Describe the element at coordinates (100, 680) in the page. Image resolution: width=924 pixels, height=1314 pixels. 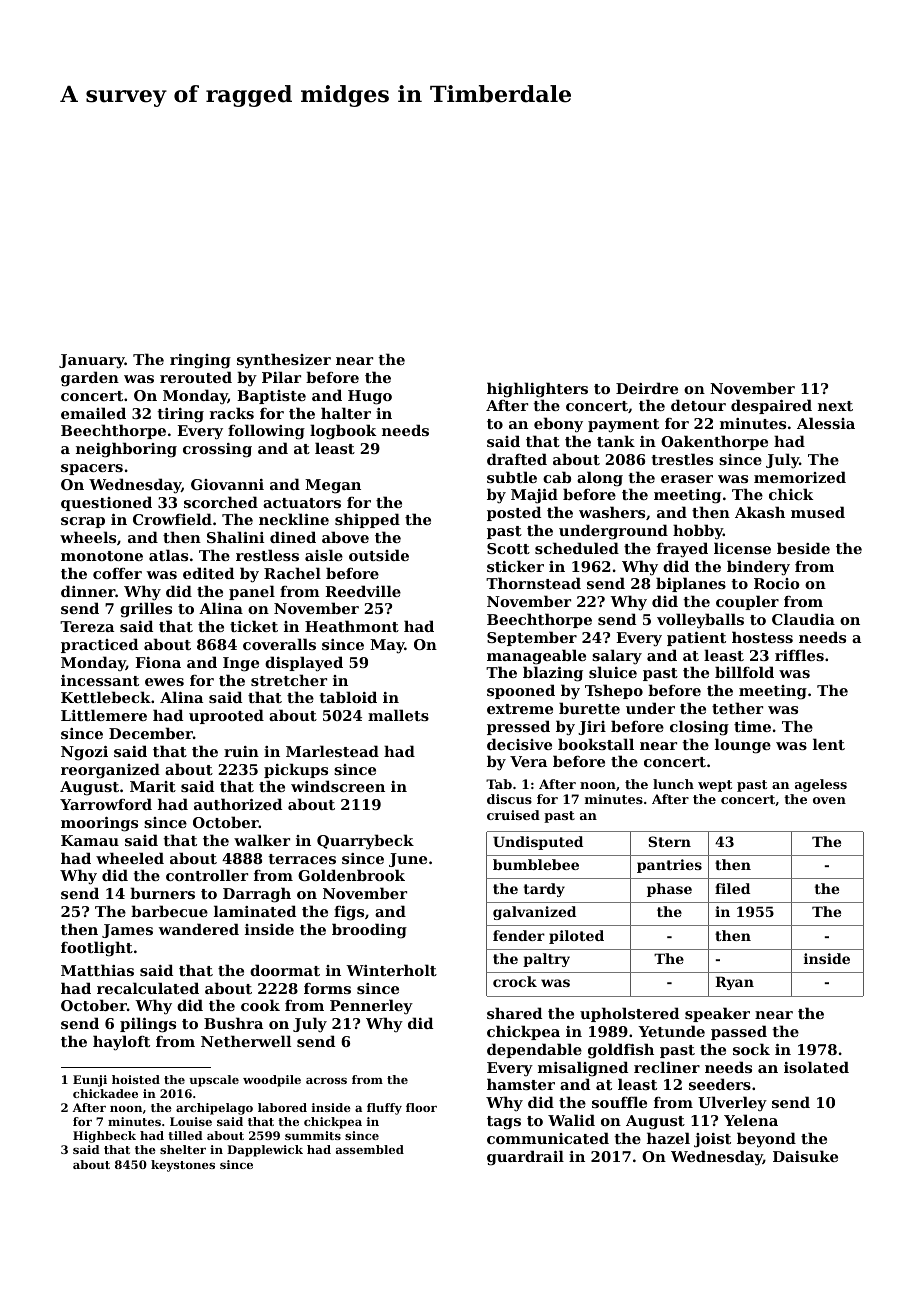
I see `incessant` at that location.
